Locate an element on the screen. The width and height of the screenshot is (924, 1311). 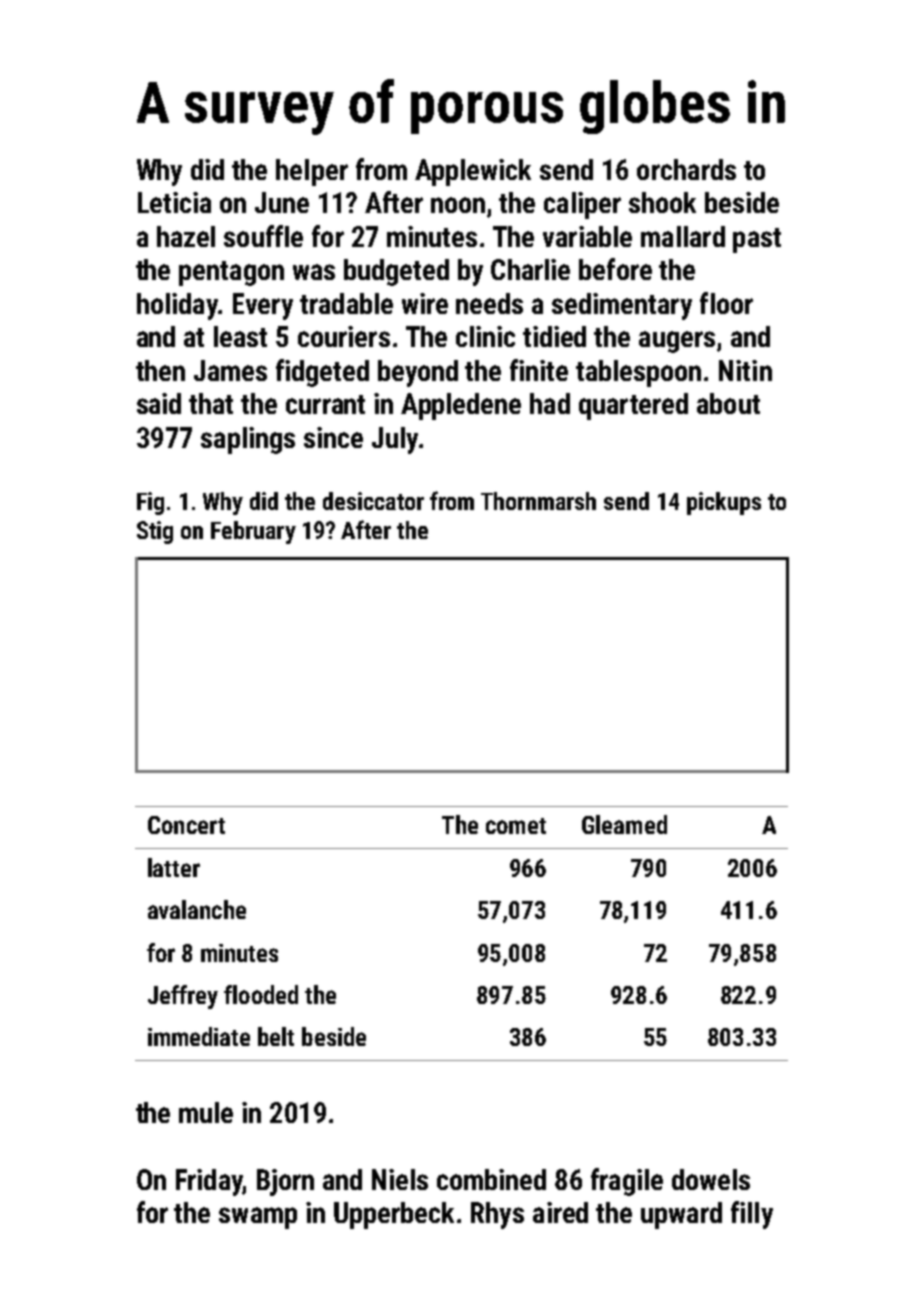
belt is located at coordinates (276, 1036).
